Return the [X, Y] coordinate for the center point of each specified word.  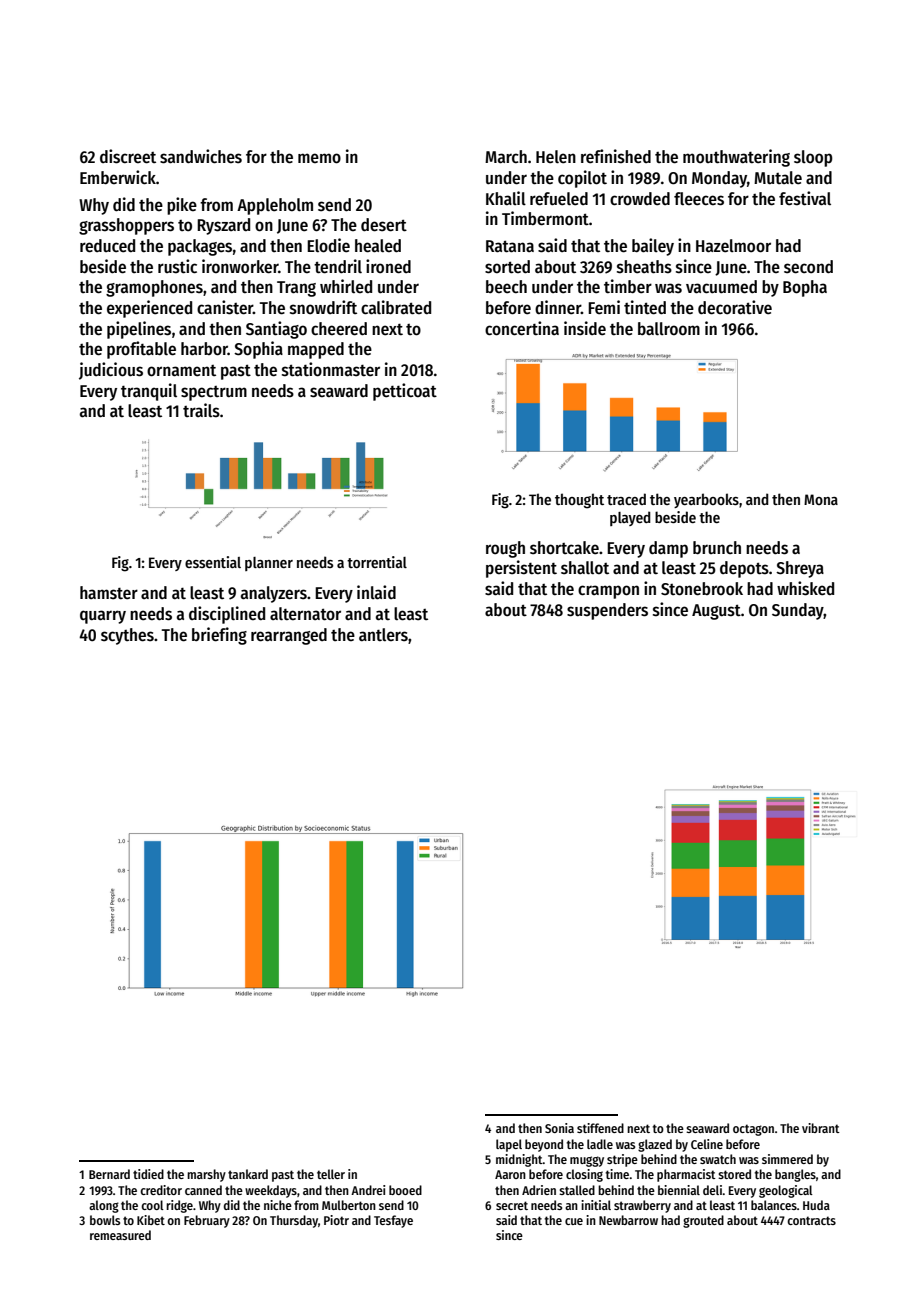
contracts [811, 1220]
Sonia [559, 1128]
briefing [219, 636]
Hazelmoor [733, 246]
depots [744, 569]
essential [213, 562]
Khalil [506, 198]
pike [182, 206]
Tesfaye [393, 1221]
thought [579, 501]
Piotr [336, 1220]
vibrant [821, 1128]
